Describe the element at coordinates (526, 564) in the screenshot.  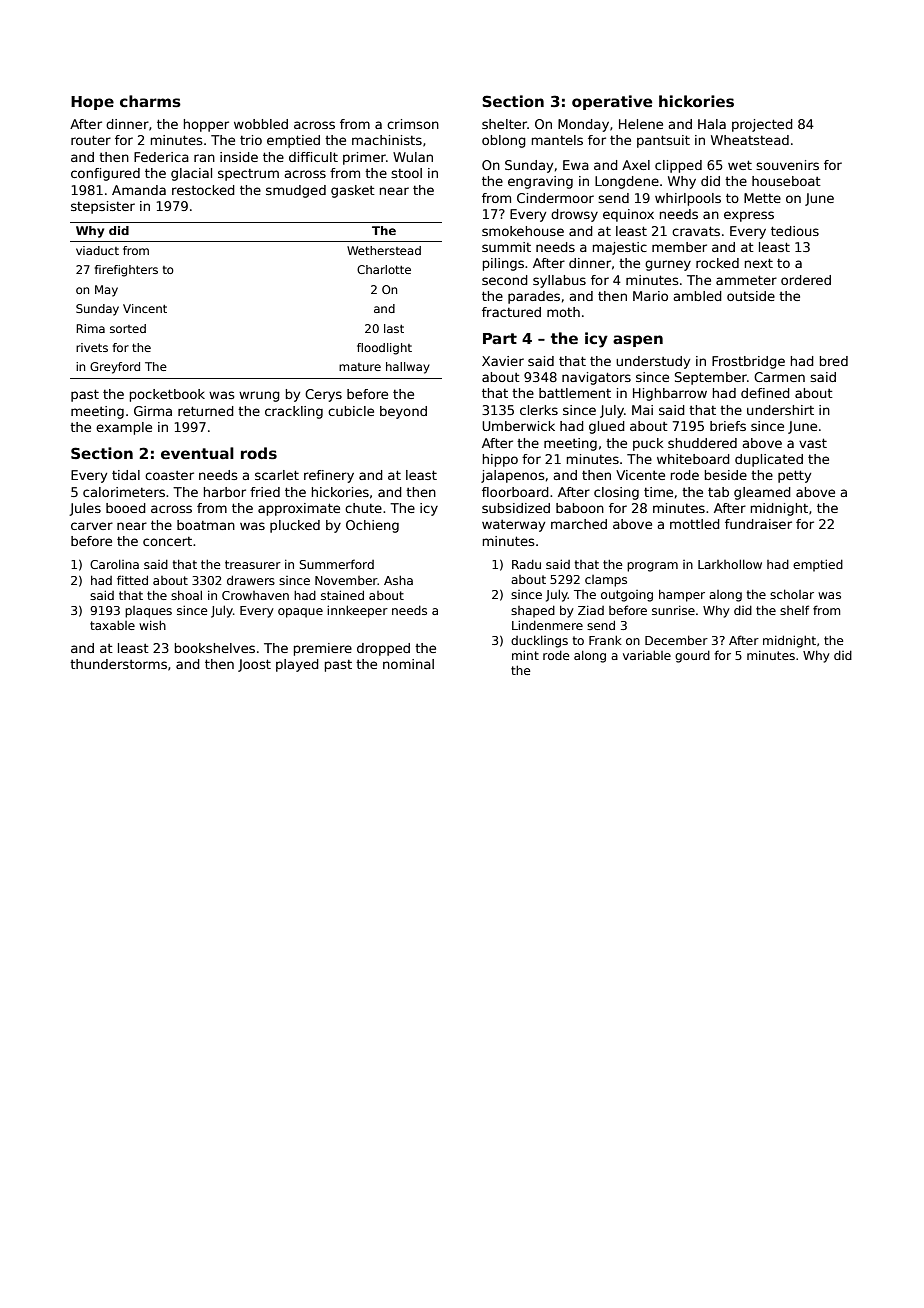
I see `Radu` at that location.
